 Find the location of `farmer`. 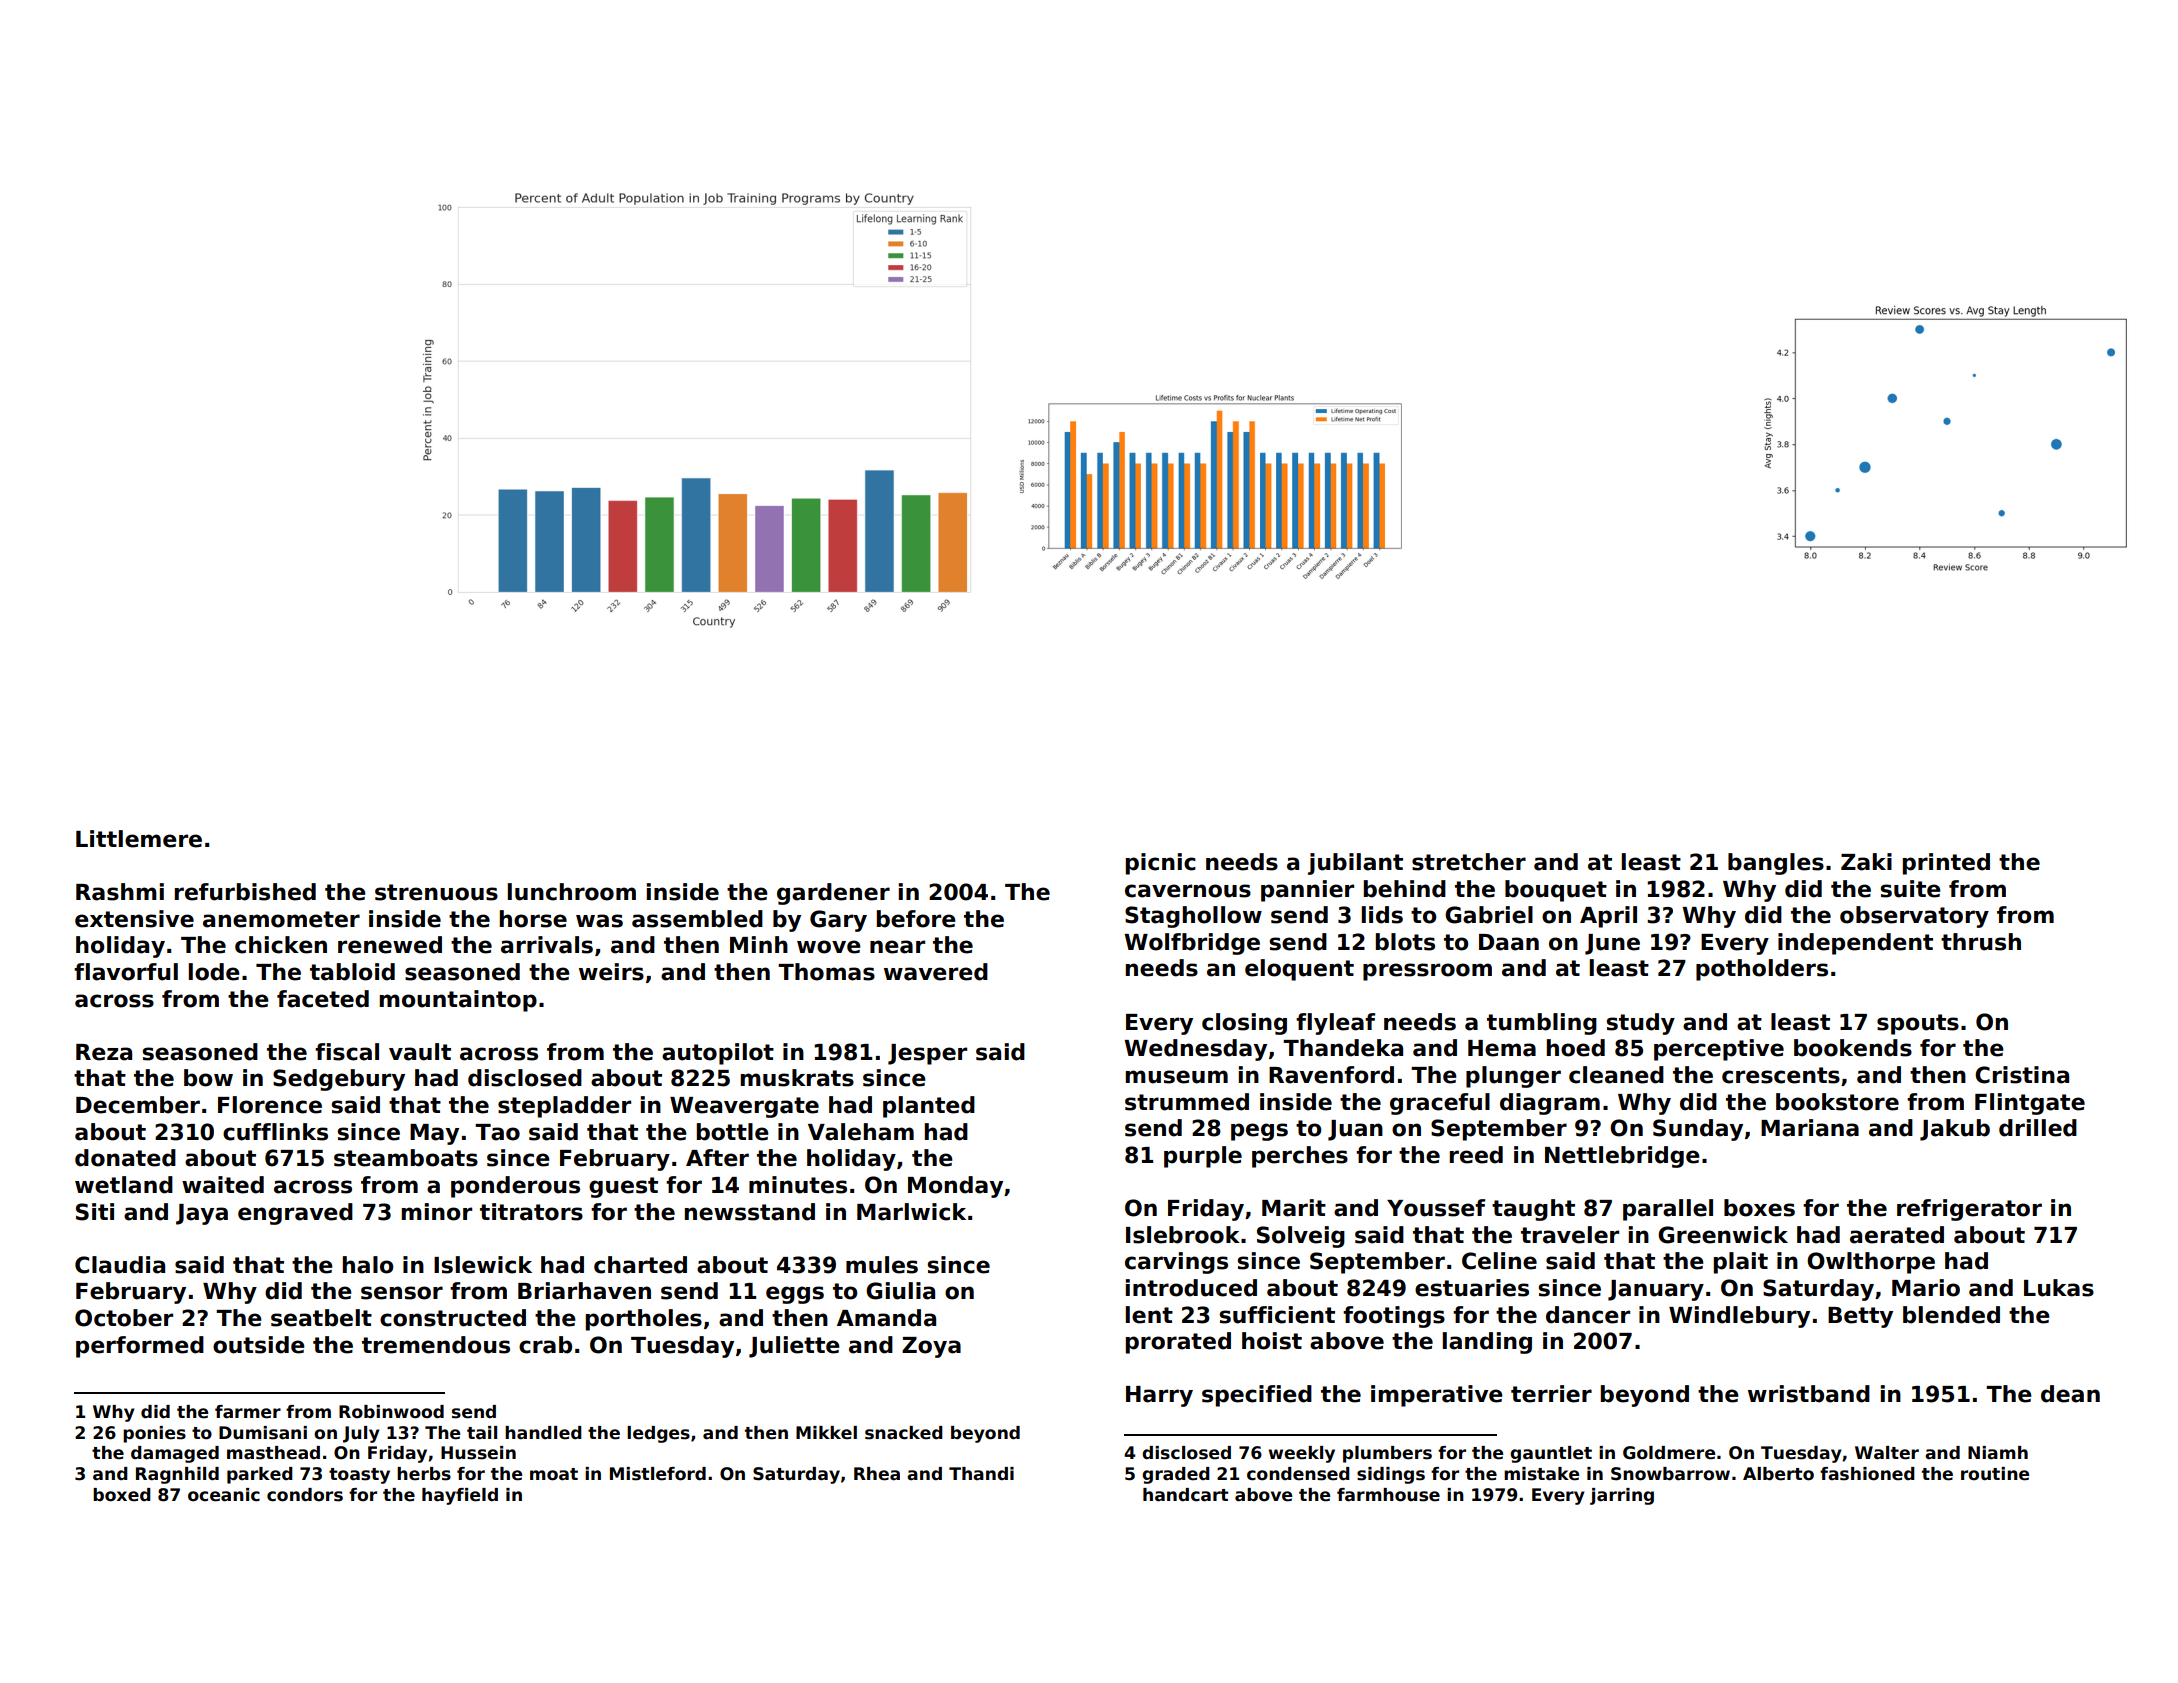

farmer is located at coordinates (248, 1412).
